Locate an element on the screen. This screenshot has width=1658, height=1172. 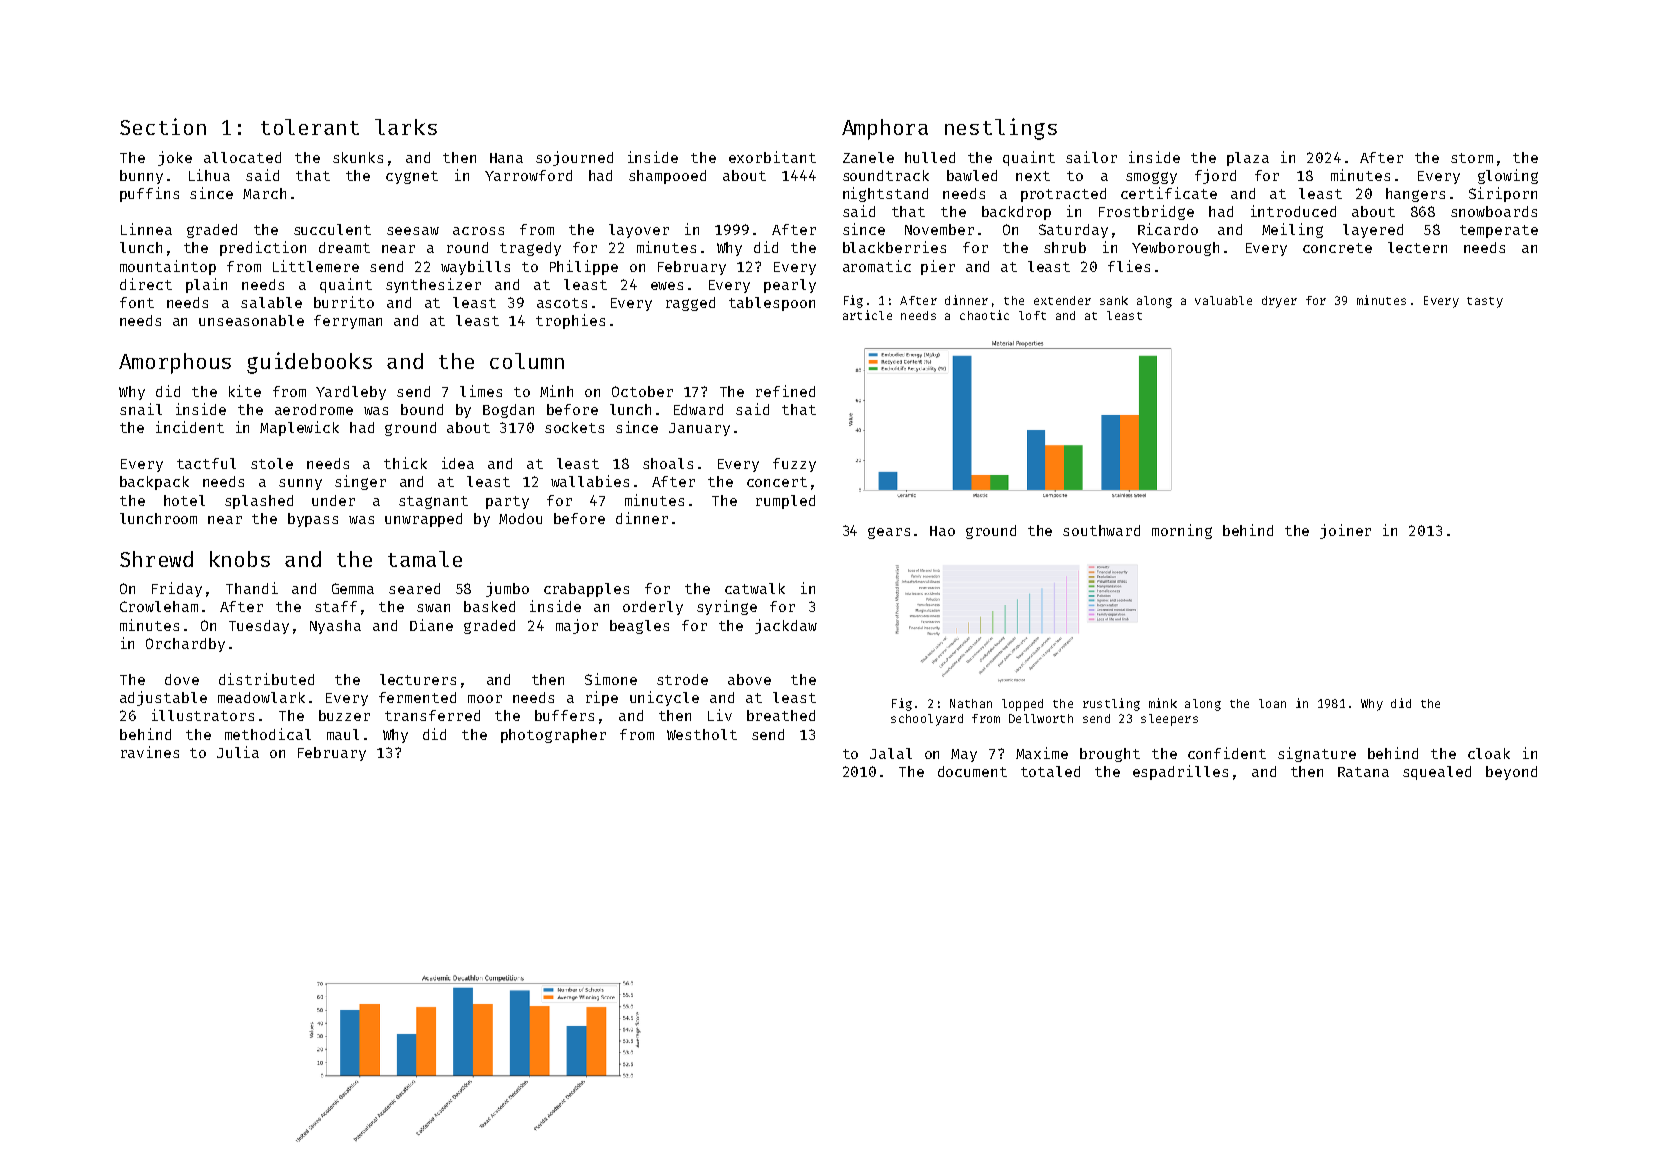
chaotic is located at coordinates (984, 315).
